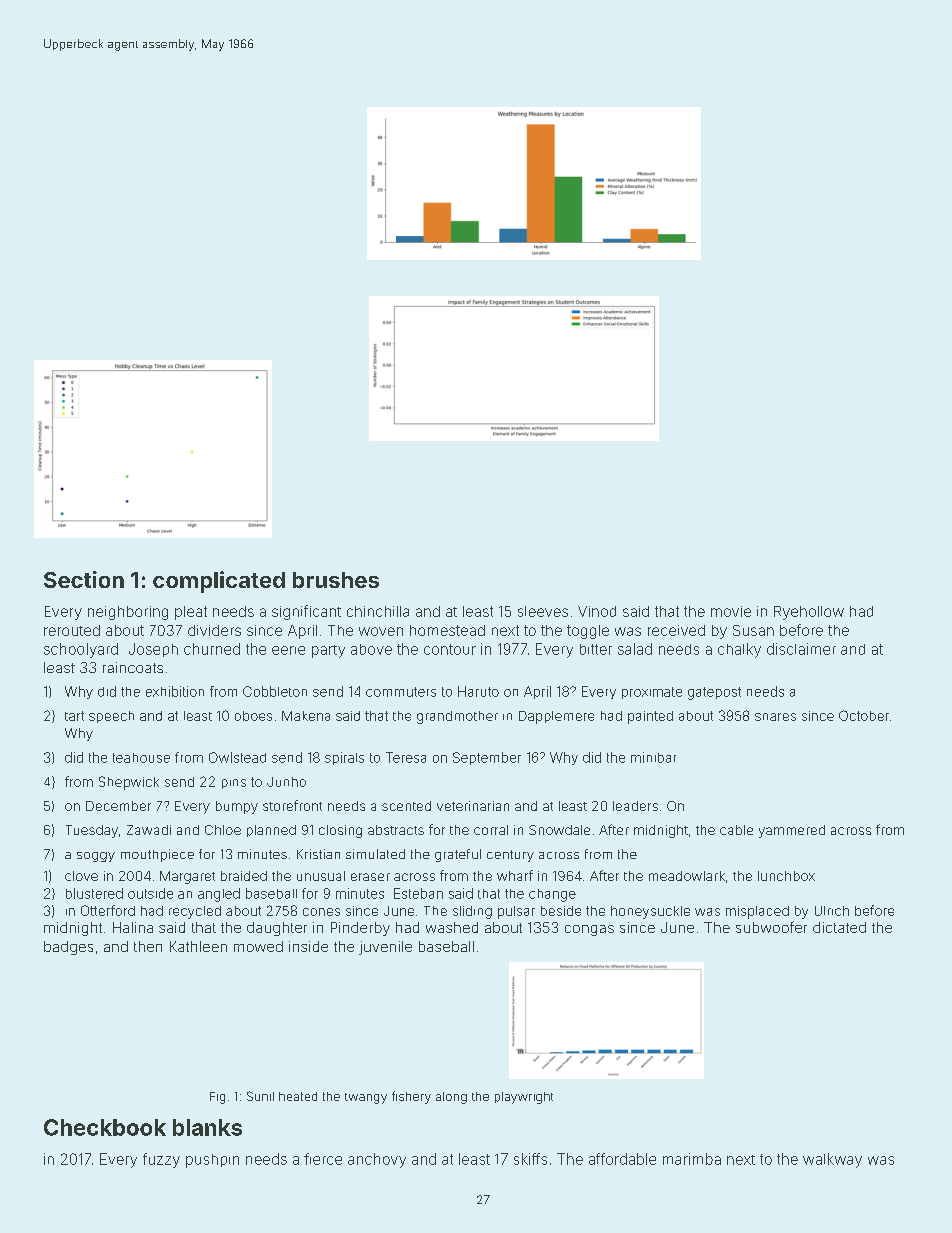 The height and width of the screenshot is (1233, 952). I want to click on pushpin, so click(212, 1161).
